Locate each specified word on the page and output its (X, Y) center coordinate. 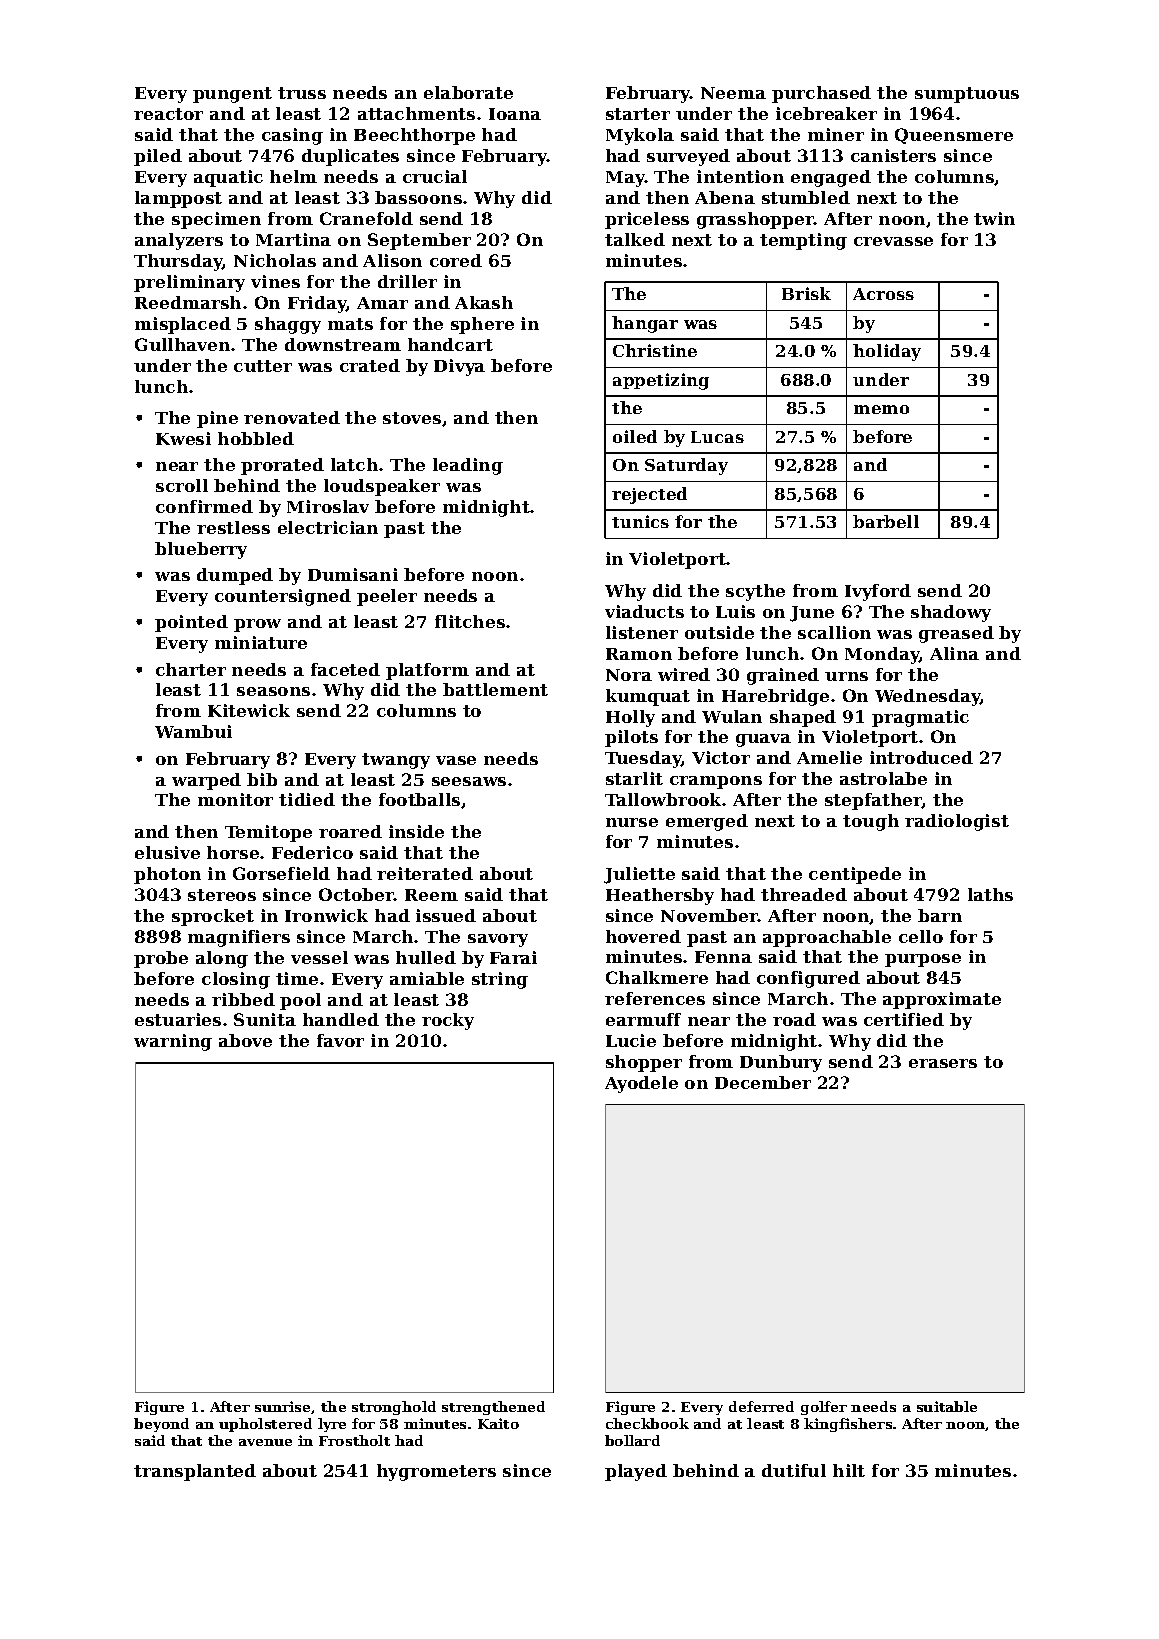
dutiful (794, 1470)
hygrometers (436, 1472)
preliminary (189, 283)
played (636, 1472)
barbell (886, 521)
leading (468, 466)
